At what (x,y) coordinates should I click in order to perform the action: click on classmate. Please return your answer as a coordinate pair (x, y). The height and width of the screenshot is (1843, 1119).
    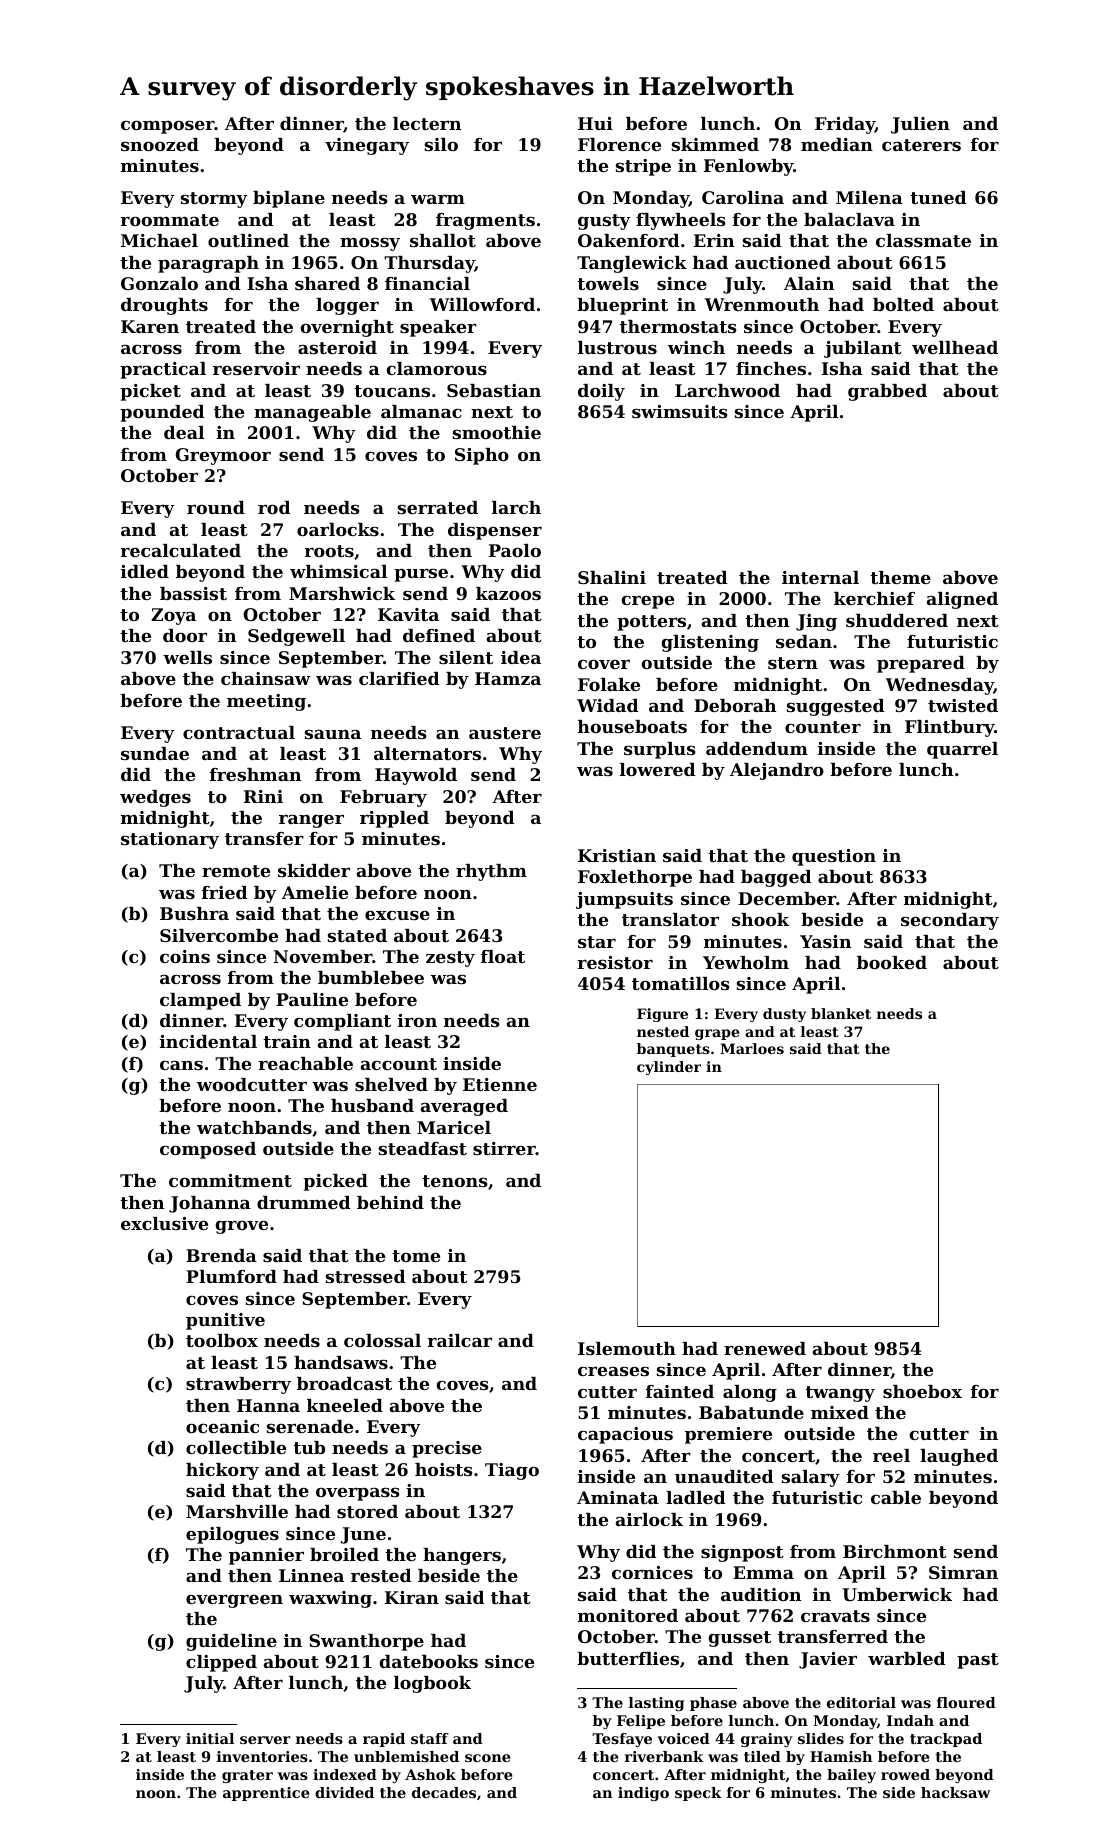
    Looking at the image, I should click on (923, 240).
